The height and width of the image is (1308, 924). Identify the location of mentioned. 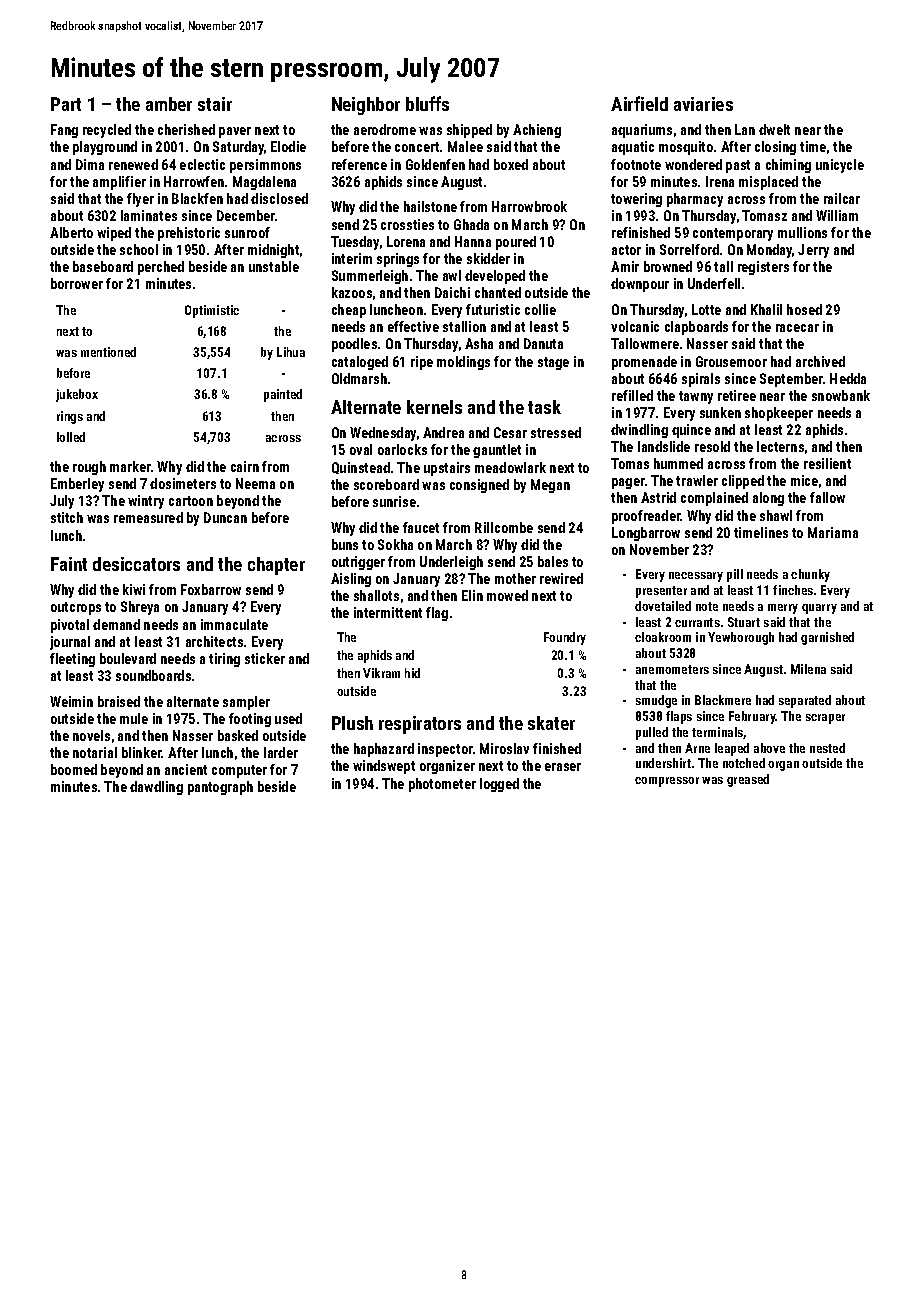
(108, 352).
